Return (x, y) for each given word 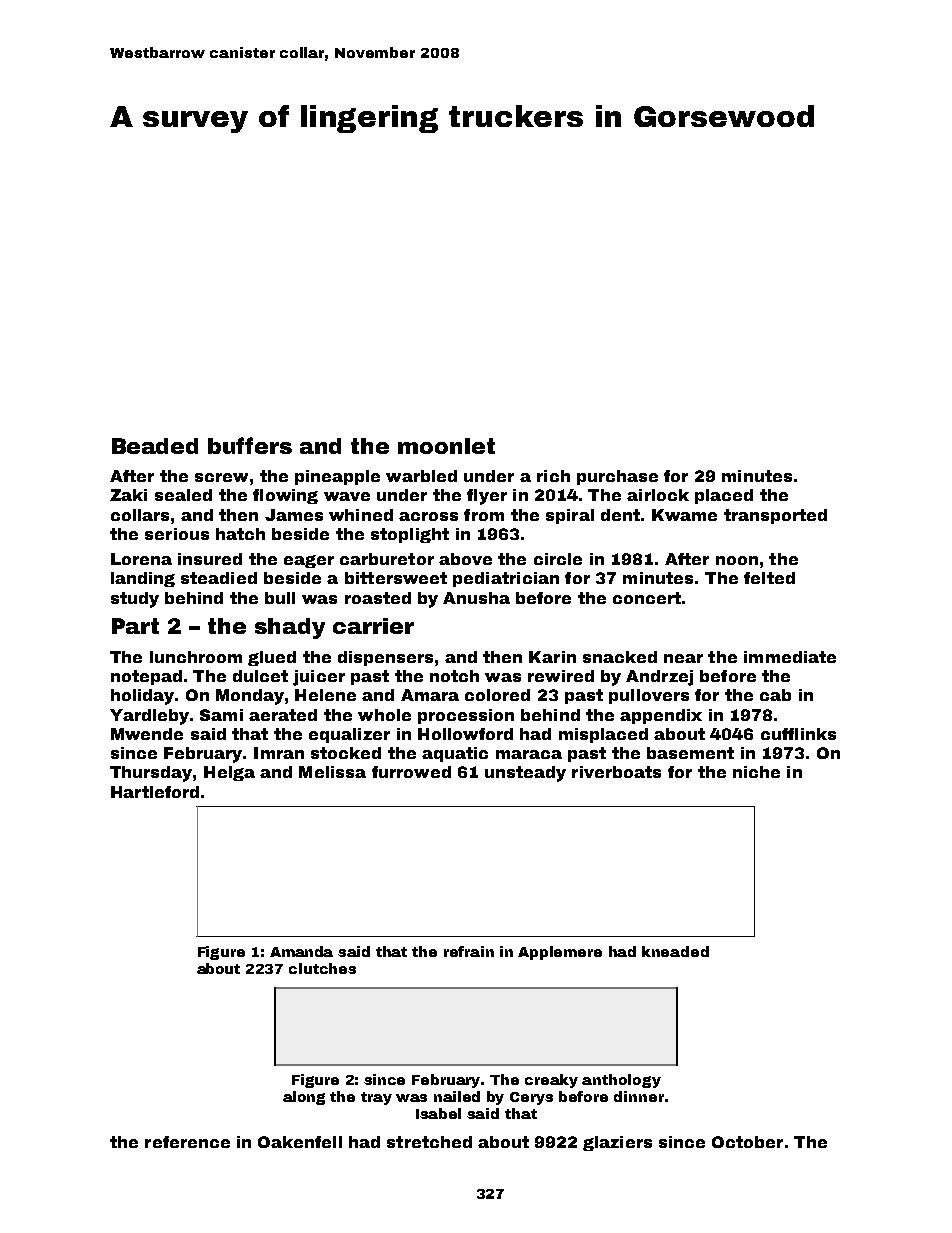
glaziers (617, 1143)
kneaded (675, 951)
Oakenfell (300, 1142)
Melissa (332, 772)
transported (775, 516)
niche (756, 772)
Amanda (301, 951)
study (135, 600)
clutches (322, 968)
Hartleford (155, 792)
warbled (421, 476)
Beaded (155, 446)
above (465, 559)
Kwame (684, 515)
